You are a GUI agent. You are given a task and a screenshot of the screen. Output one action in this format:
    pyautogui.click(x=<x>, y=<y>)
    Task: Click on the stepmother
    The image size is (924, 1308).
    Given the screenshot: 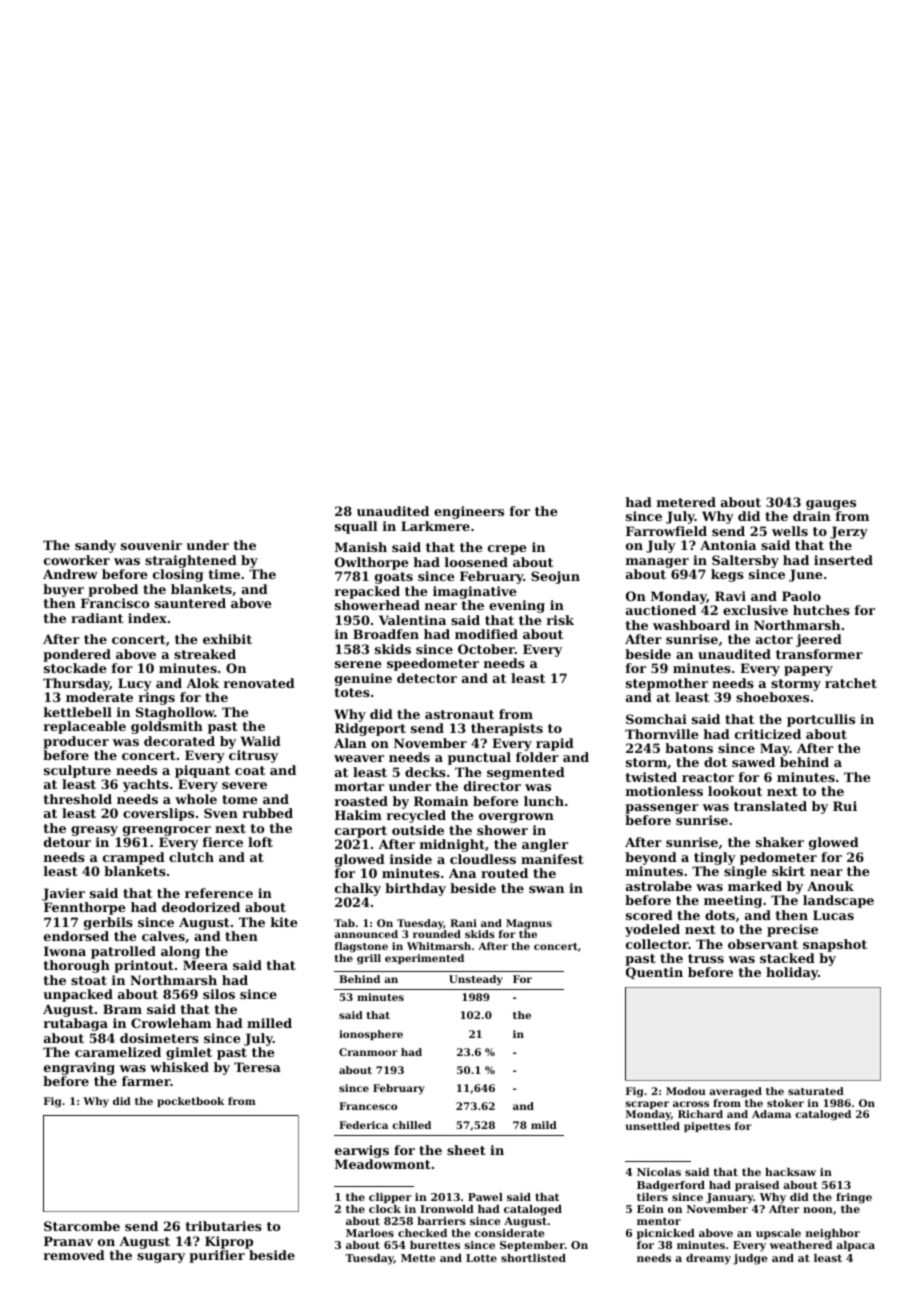 What is the action you would take?
    pyautogui.click(x=667, y=684)
